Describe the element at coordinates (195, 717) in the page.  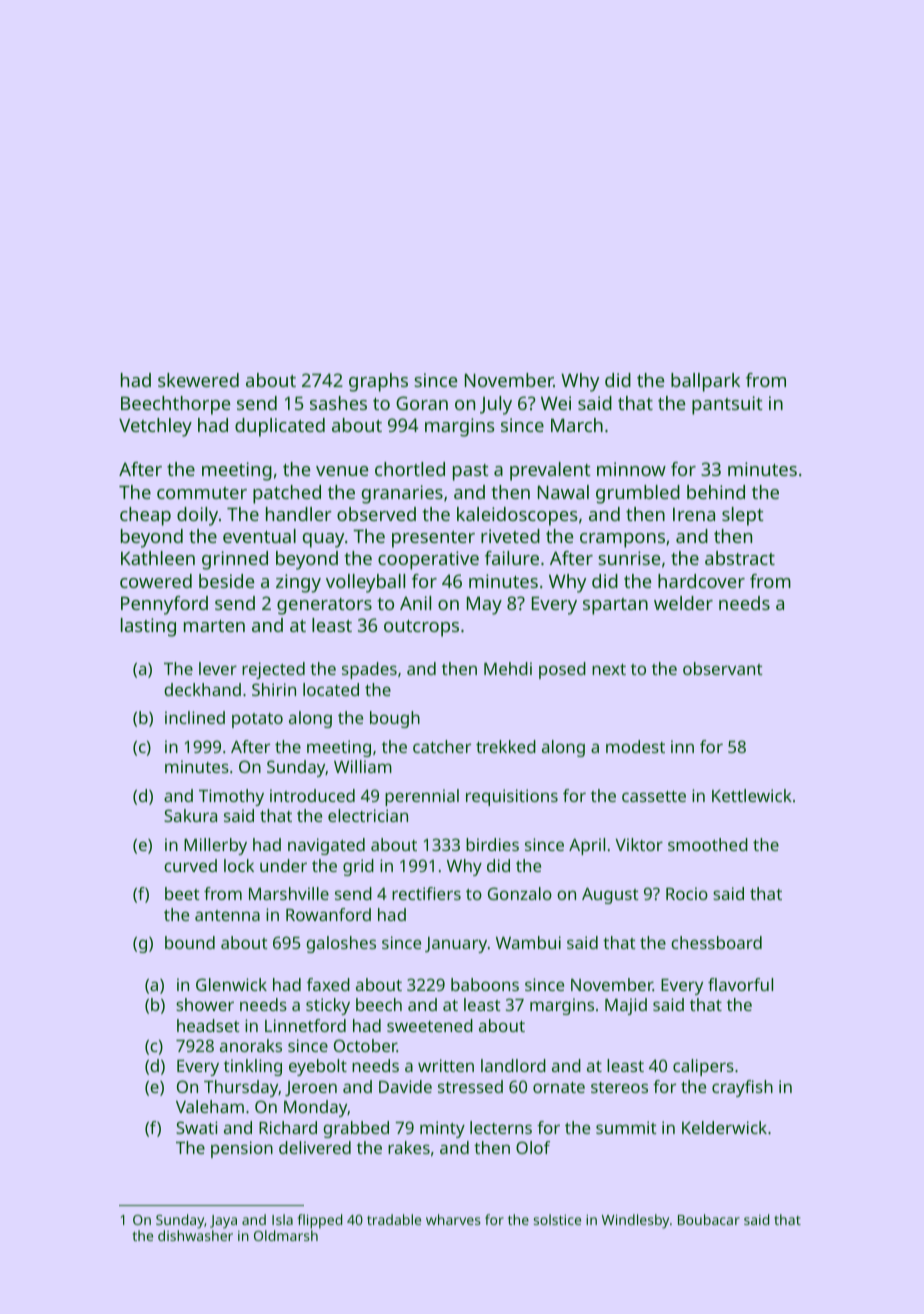
I see `inclined` at that location.
